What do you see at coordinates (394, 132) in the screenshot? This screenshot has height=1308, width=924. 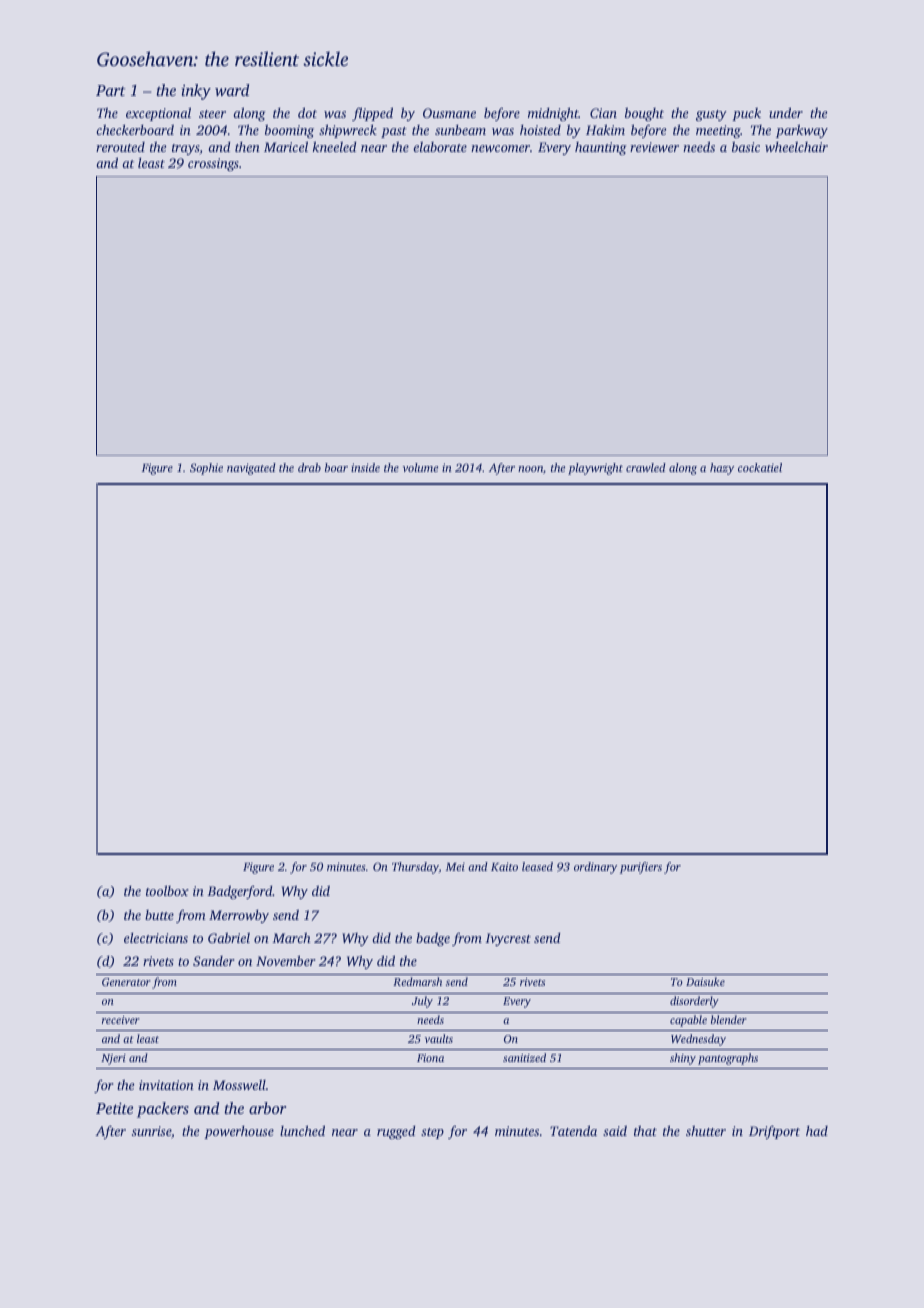 I see `past` at bounding box center [394, 132].
